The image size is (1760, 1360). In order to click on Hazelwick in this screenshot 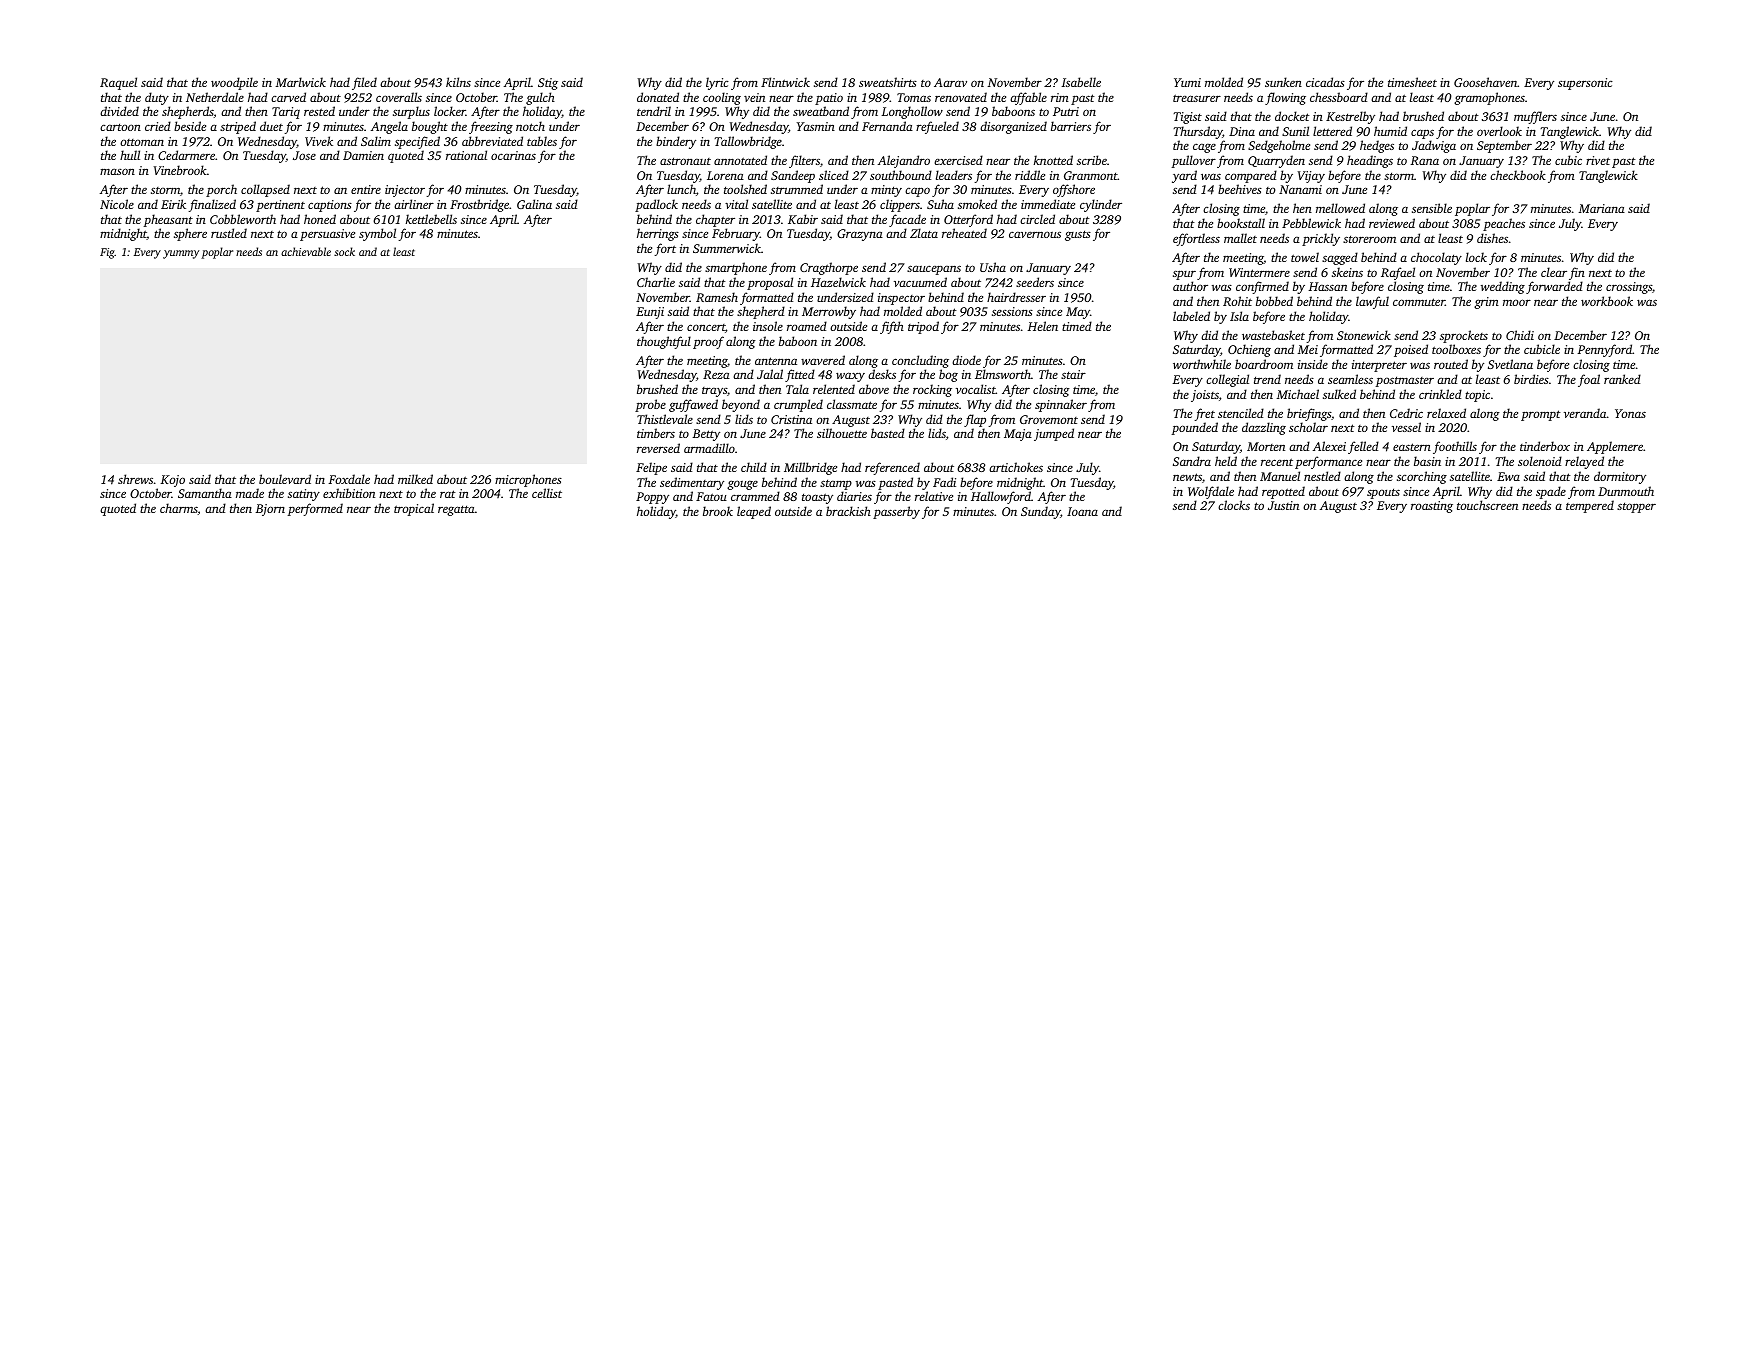, I will do `click(838, 282)`.
